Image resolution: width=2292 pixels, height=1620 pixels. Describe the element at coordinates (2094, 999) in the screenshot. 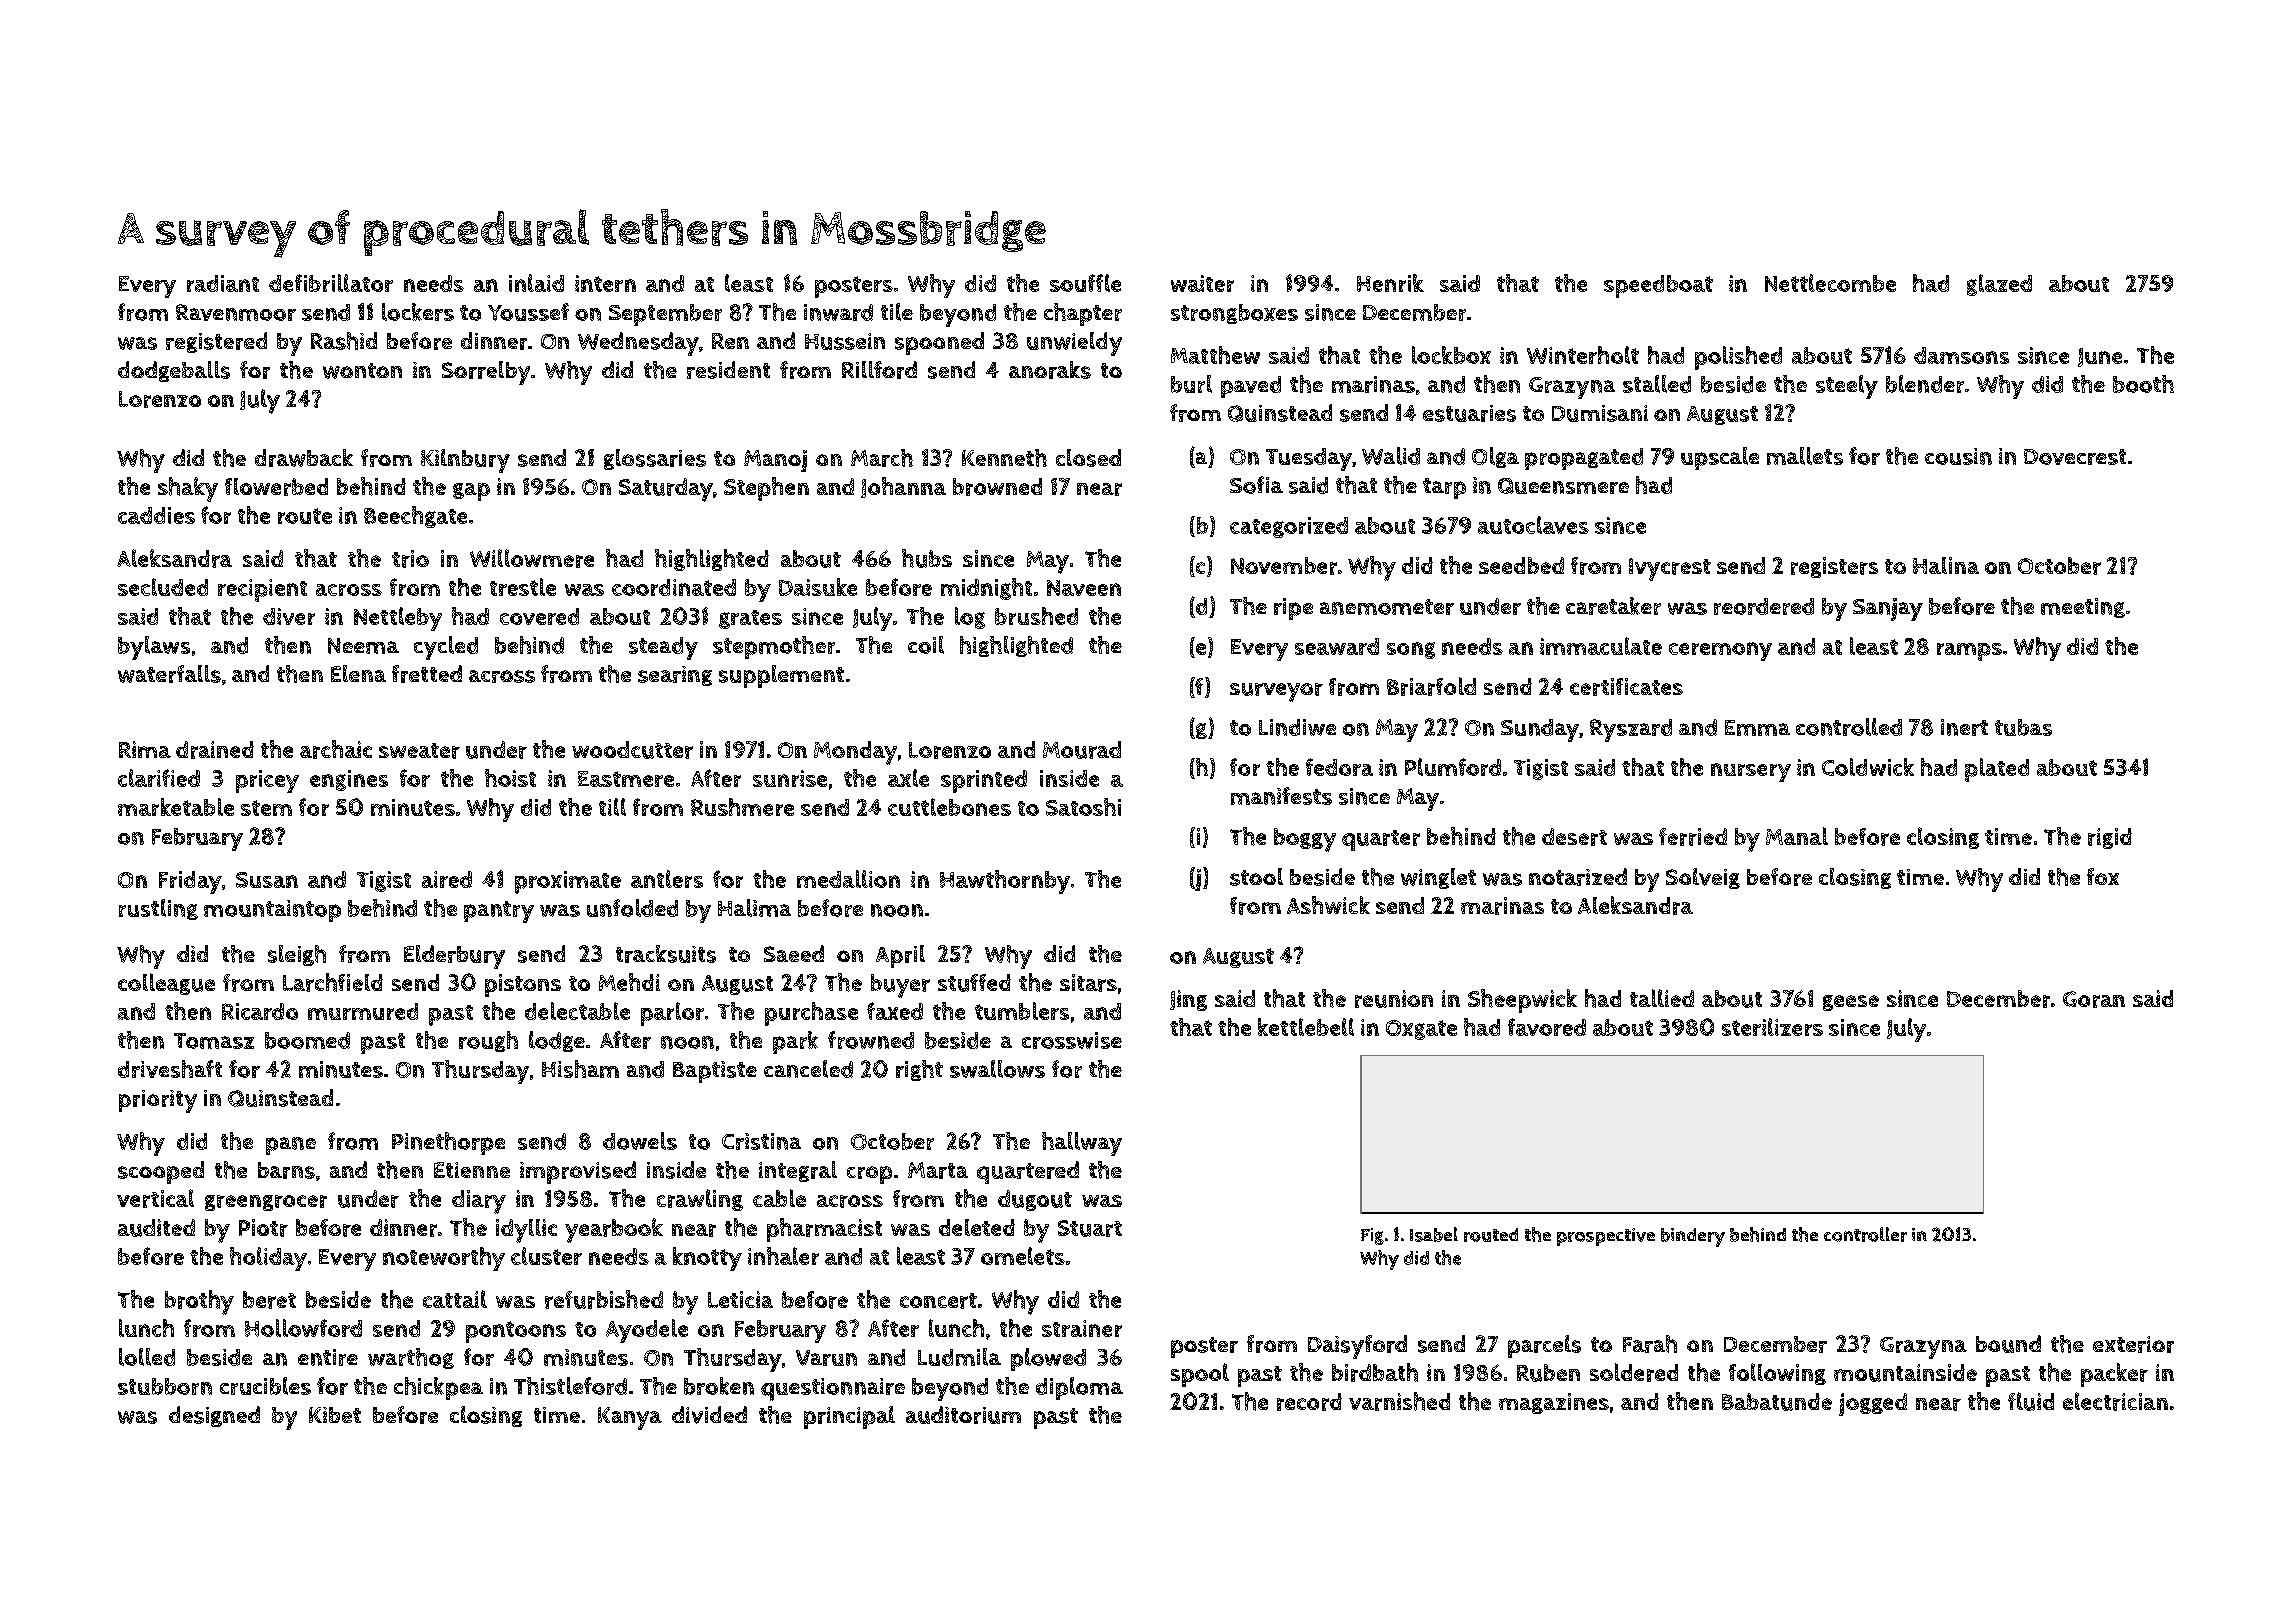

I see `Goran` at that location.
